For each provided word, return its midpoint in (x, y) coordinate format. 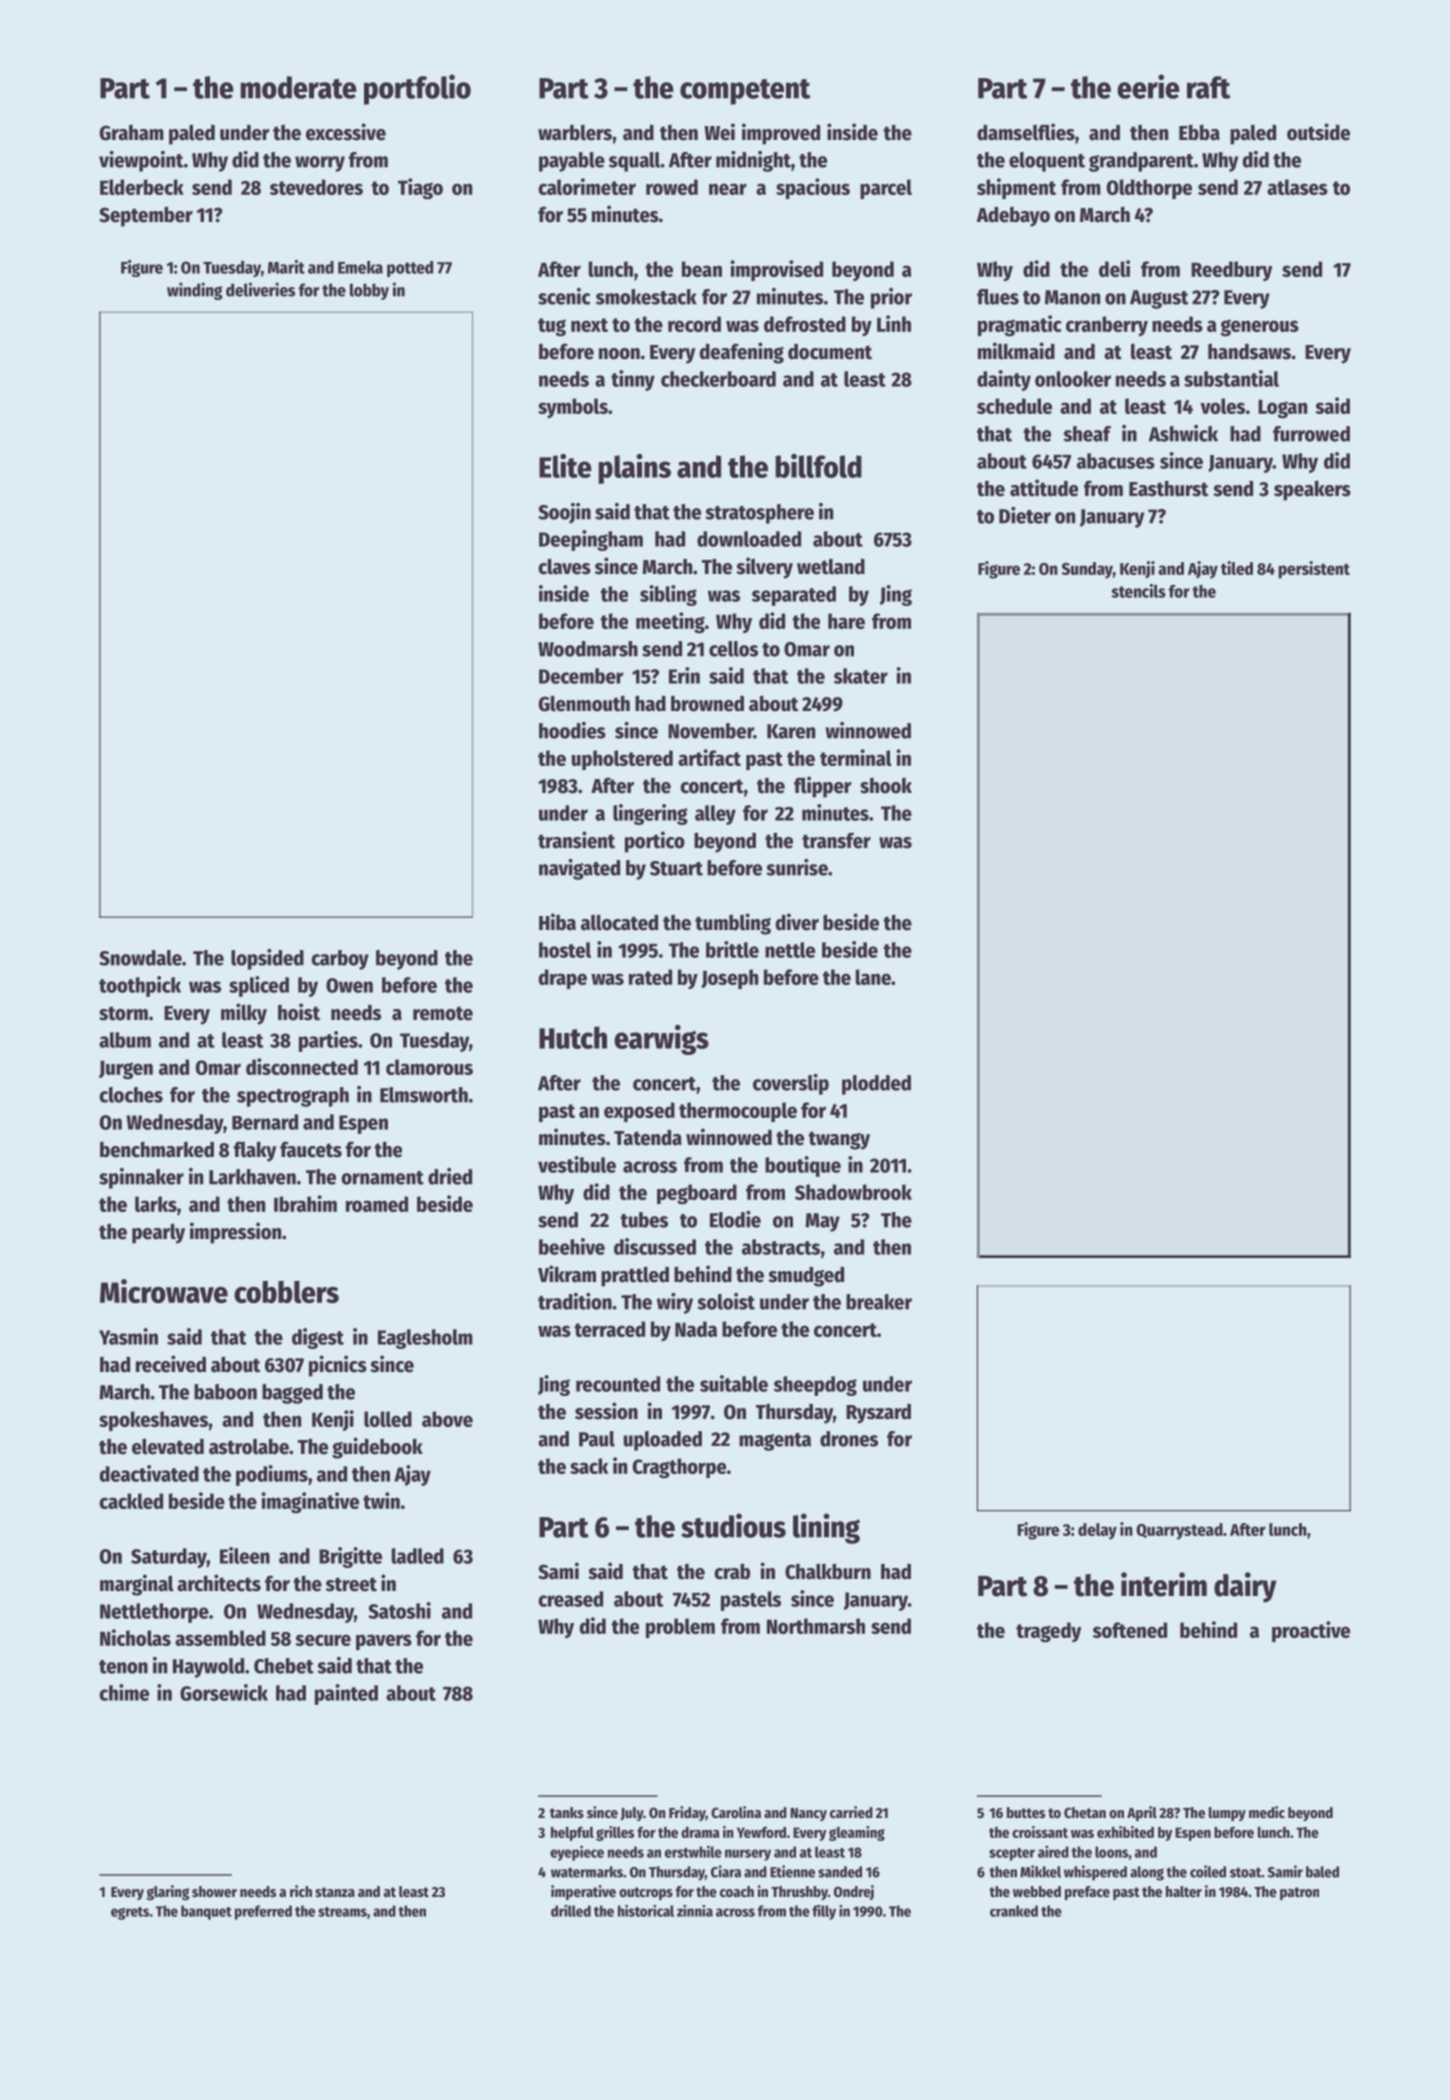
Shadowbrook (853, 1192)
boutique (803, 1166)
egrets (130, 1913)
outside (1318, 132)
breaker (879, 1302)
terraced (609, 1329)
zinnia (695, 1911)
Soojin (564, 513)
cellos (733, 649)
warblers (575, 133)
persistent (1314, 570)
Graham (132, 133)
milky (244, 1014)
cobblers (286, 1292)
